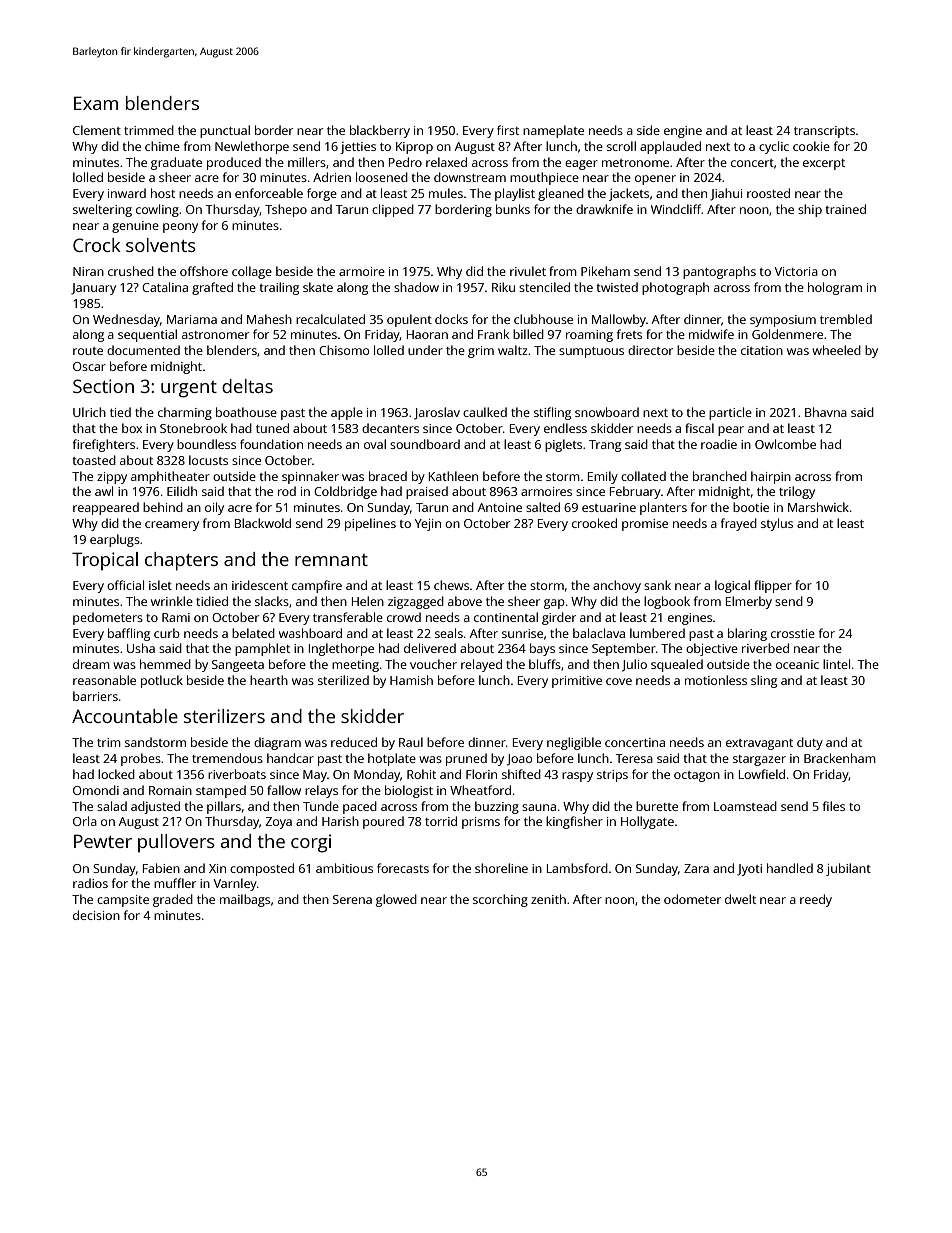 This screenshot has width=952, height=1233. I want to click on dwelt, so click(740, 899).
